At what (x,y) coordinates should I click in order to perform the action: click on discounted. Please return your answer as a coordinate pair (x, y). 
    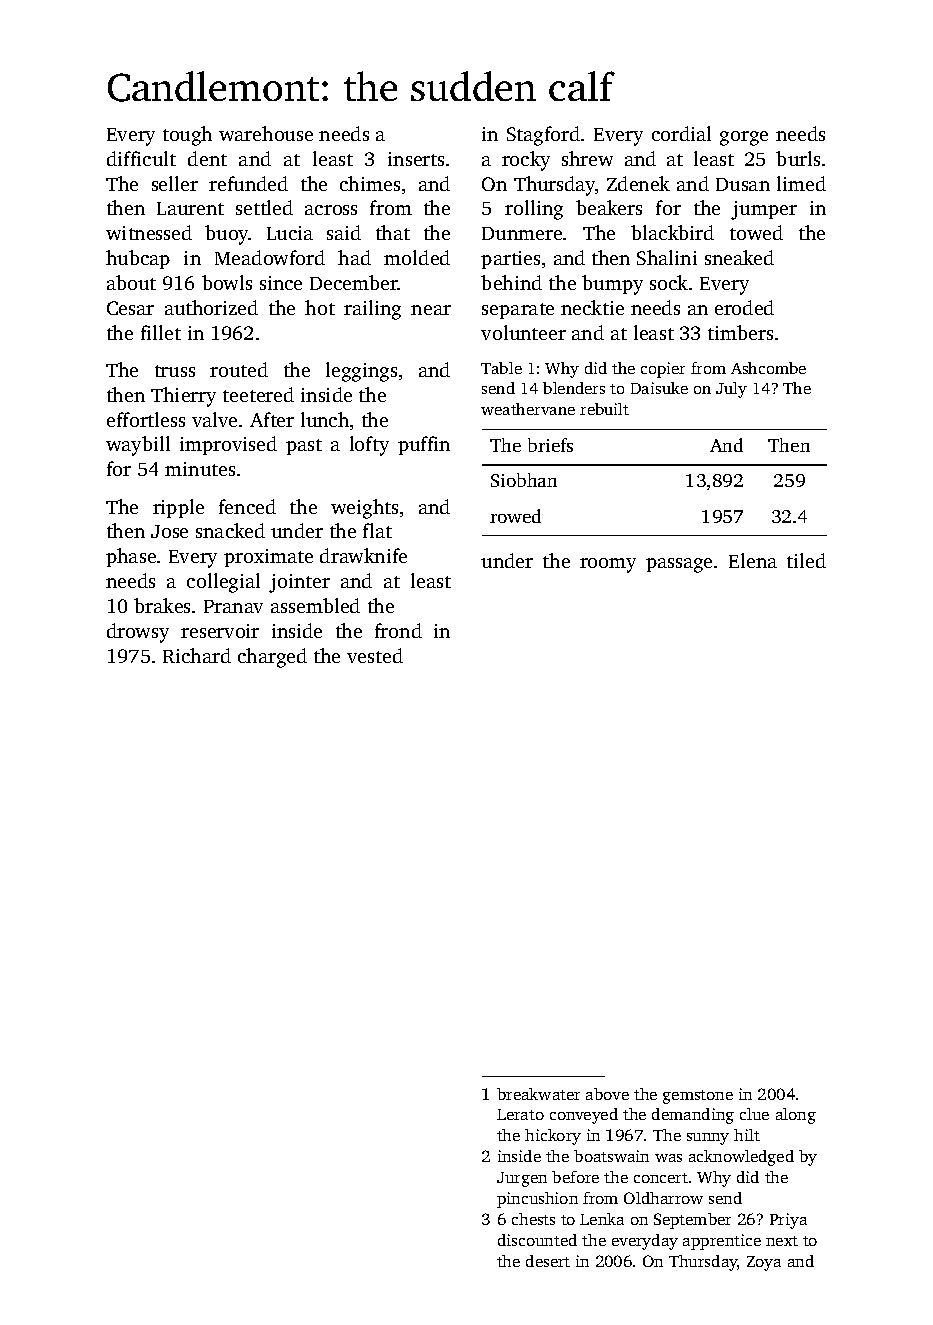
    Looking at the image, I should click on (537, 1240).
